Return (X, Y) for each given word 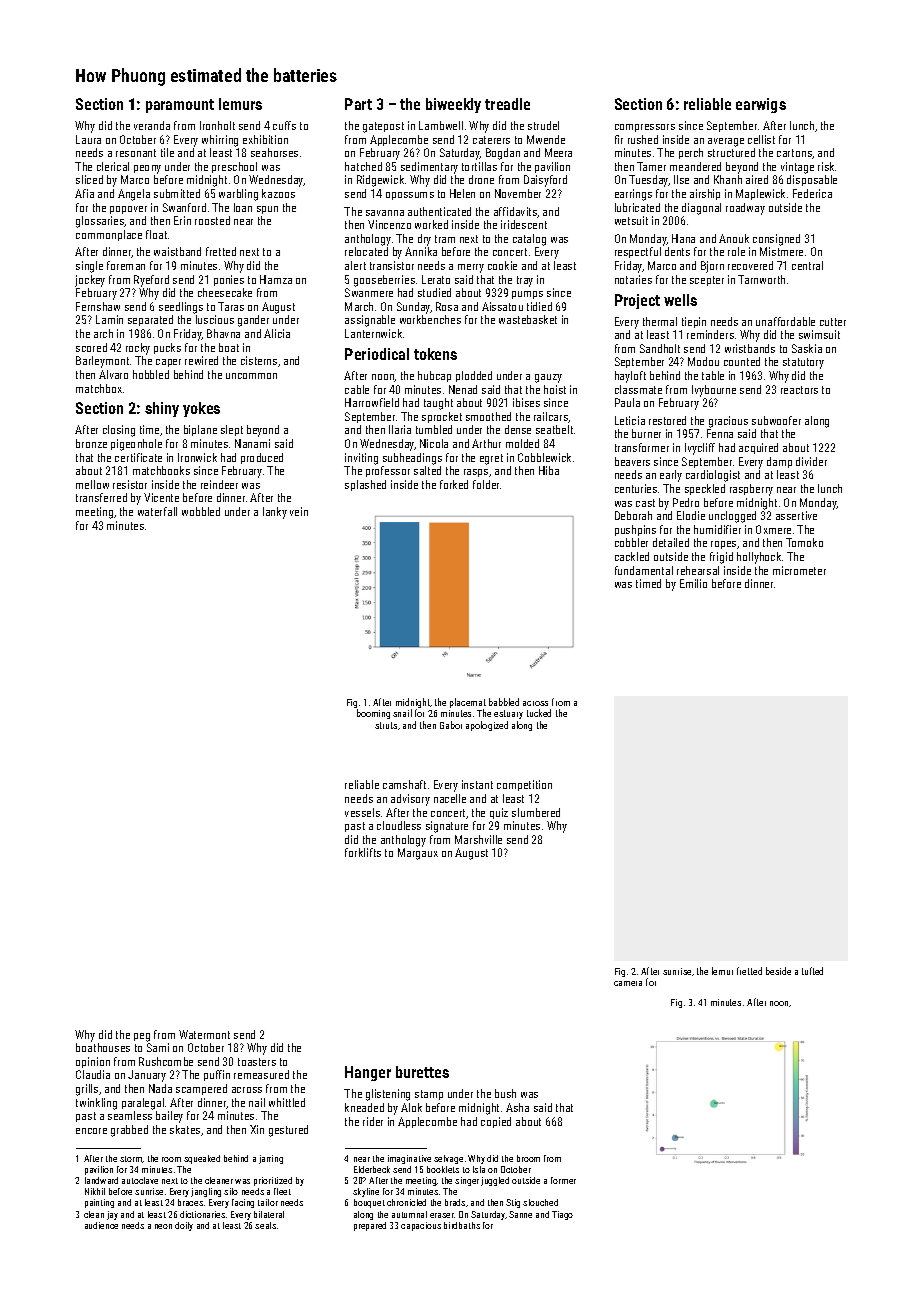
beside (778, 971)
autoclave (140, 1180)
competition (524, 785)
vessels (362, 812)
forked (454, 484)
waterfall (157, 511)
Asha (517, 1107)
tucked (539, 713)
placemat (468, 703)
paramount (180, 106)
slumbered (536, 812)
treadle (507, 104)
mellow (92, 484)
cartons (794, 153)
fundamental (644, 570)
